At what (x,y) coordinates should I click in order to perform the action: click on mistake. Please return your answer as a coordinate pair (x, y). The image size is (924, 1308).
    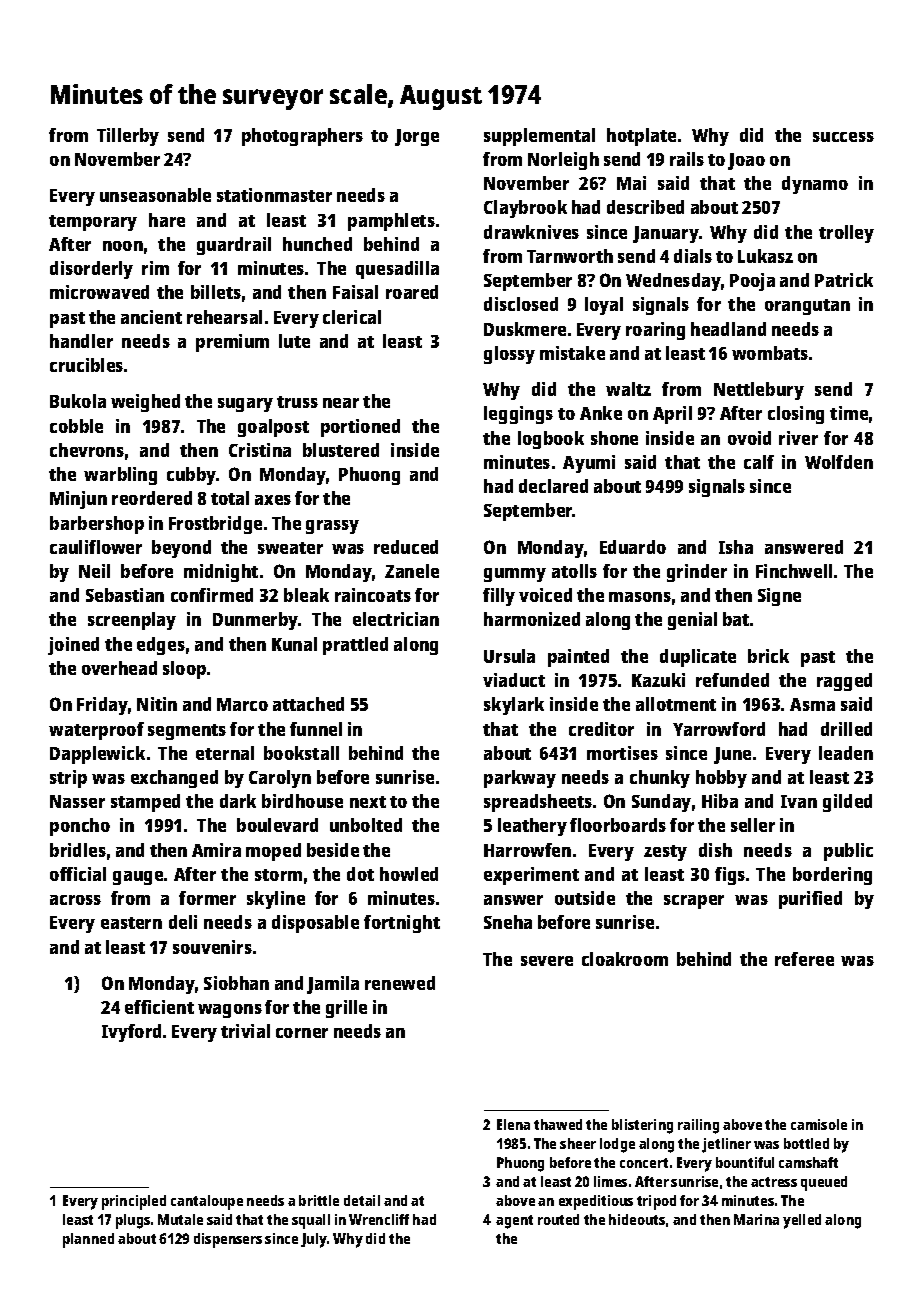
    Looking at the image, I should click on (572, 353).
